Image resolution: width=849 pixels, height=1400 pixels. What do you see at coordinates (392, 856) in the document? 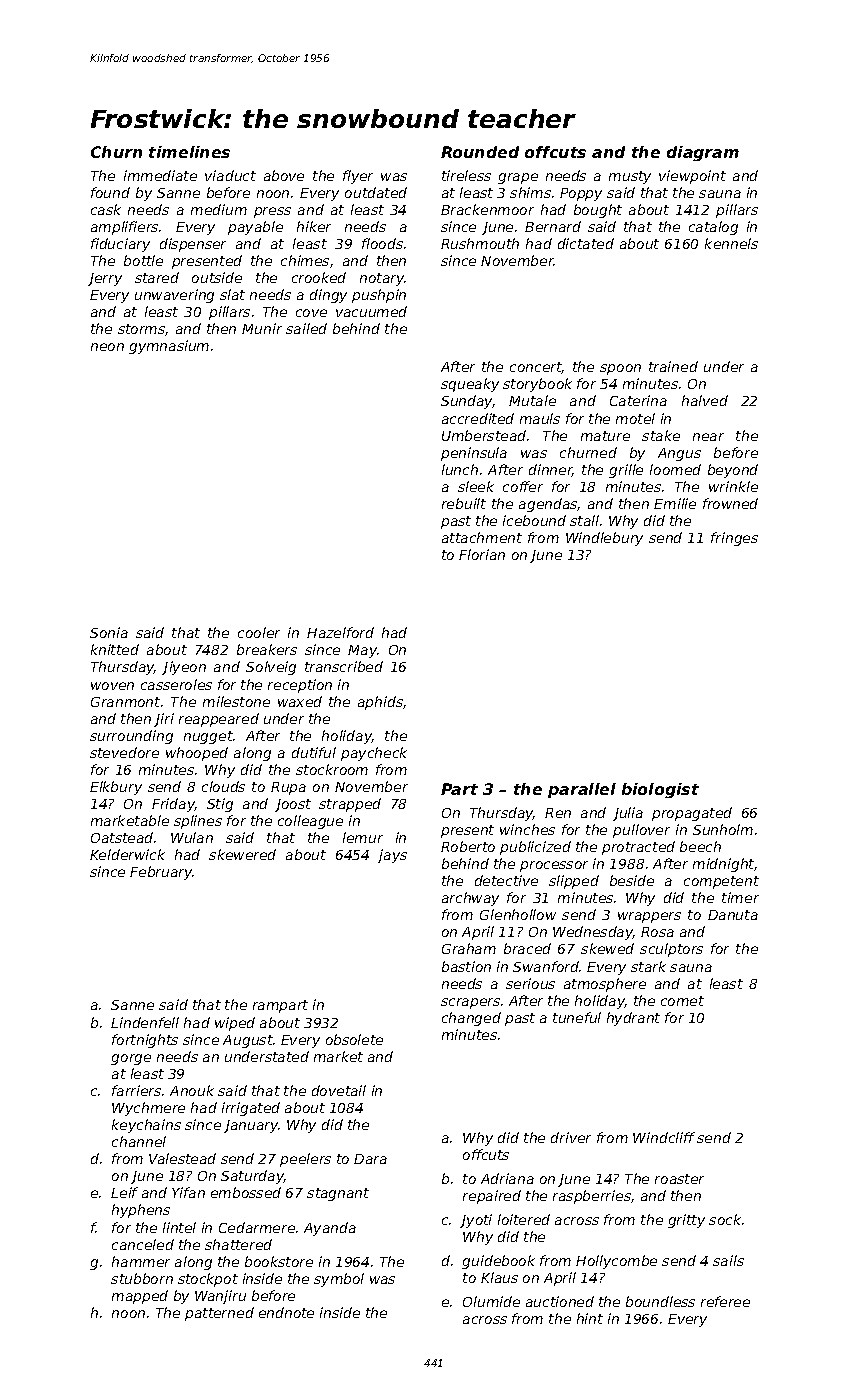
I see `jays` at bounding box center [392, 856].
